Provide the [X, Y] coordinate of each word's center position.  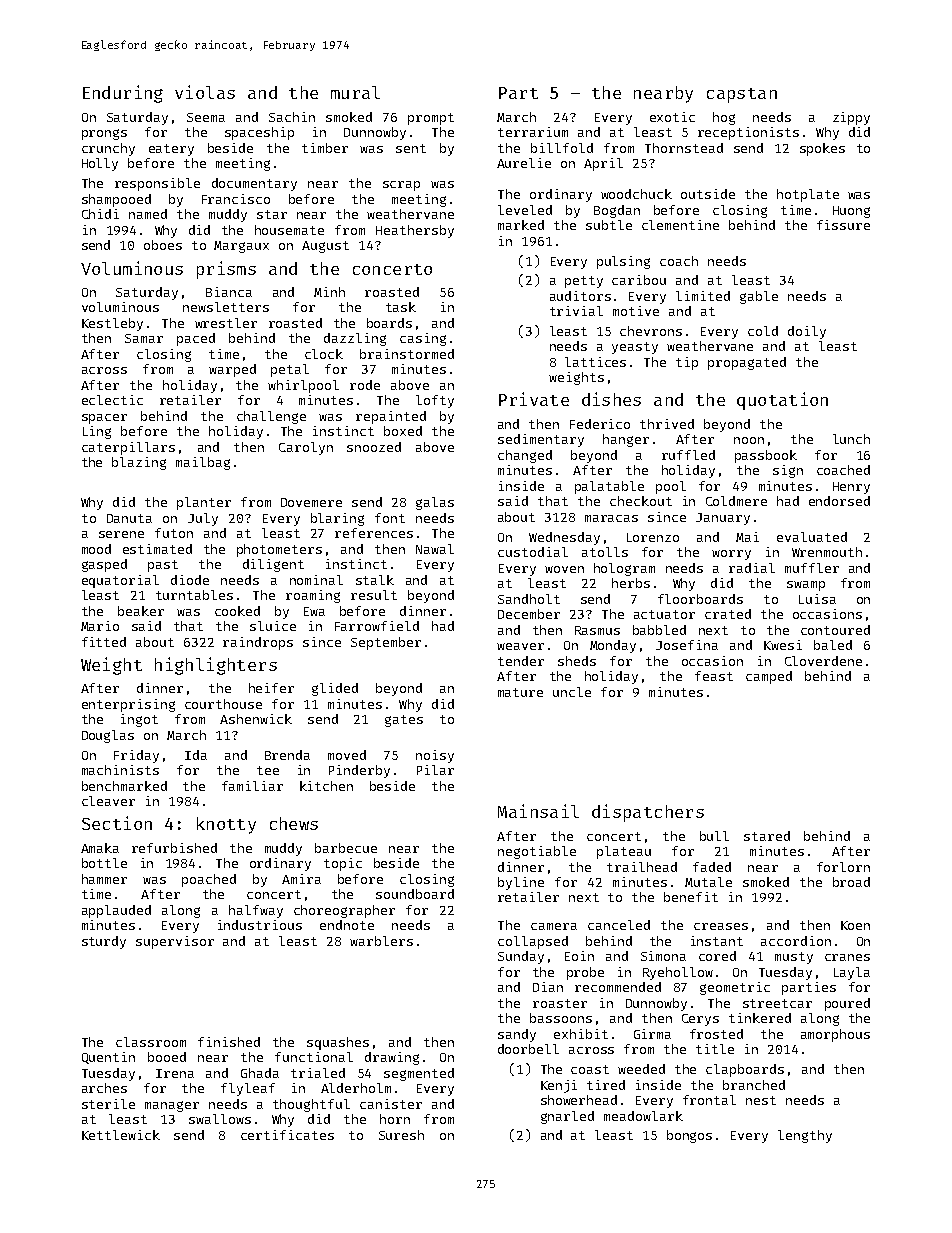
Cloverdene [823, 661]
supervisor [175, 942]
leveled [525, 210]
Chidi [100, 214]
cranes [847, 957]
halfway [256, 911]
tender [521, 661]
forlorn [843, 867]
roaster [560, 1003]
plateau [624, 852]
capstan [742, 95]
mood [96, 549]
